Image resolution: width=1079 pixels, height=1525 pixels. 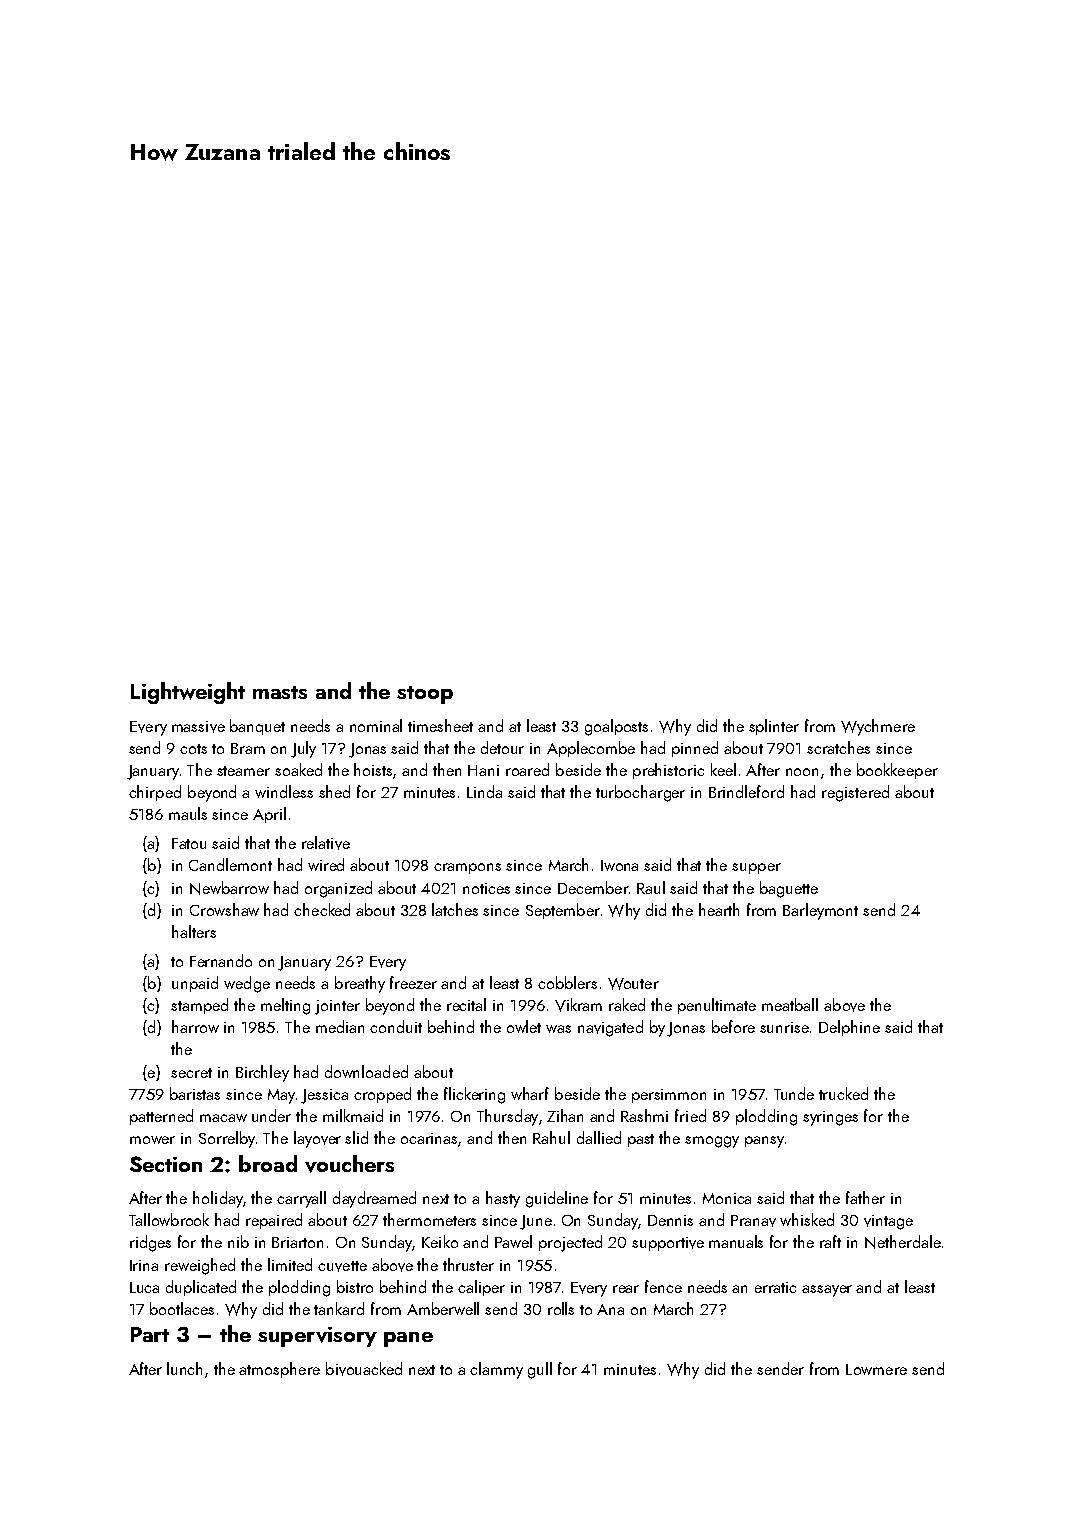 What do you see at coordinates (430, 1140) in the screenshot?
I see `ocarinas` at bounding box center [430, 1140].
